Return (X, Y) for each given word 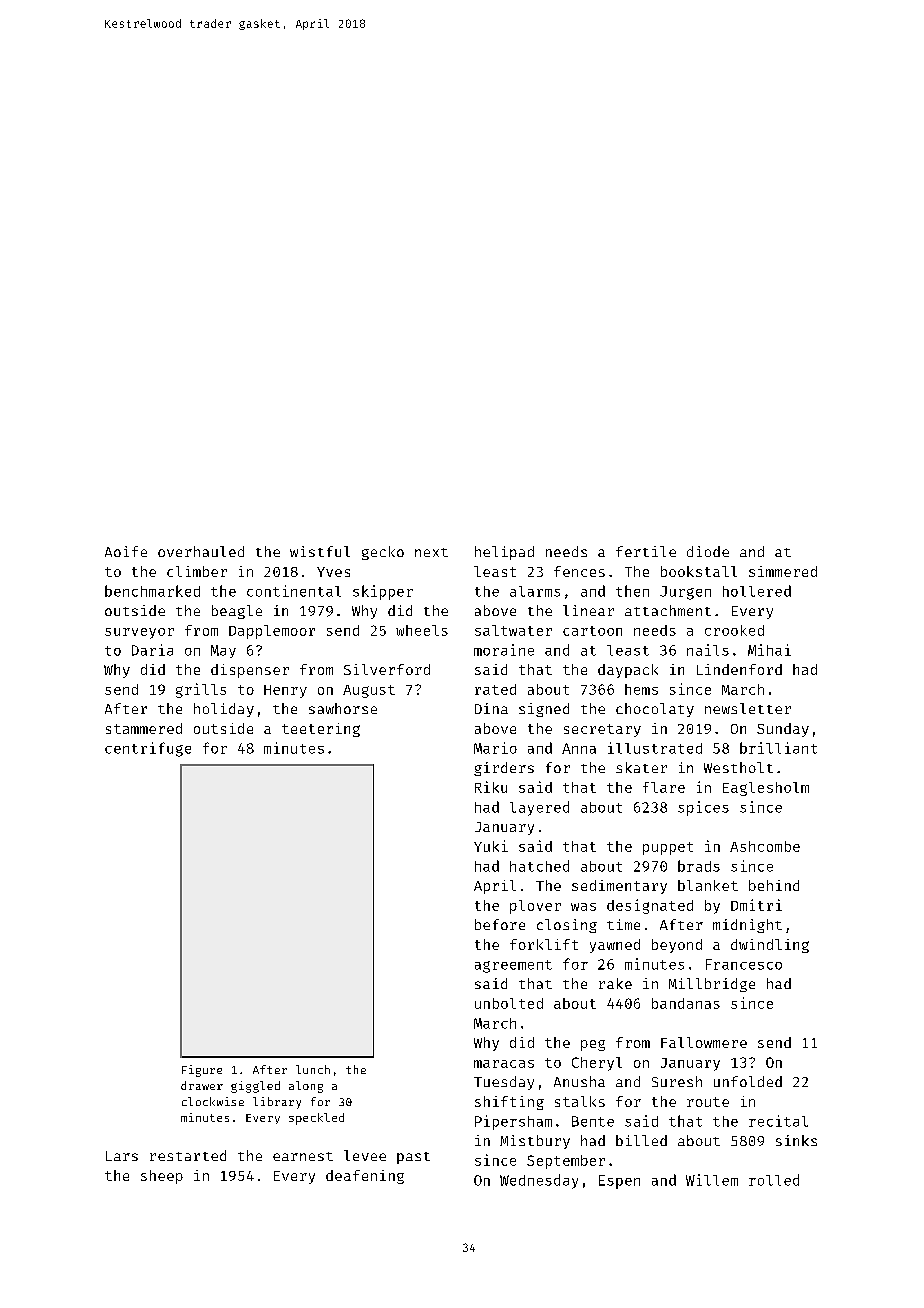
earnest (303, 1156)
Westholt (738, 767)
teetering (321, 730)
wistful (320, 551)
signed (544, 710)
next (431, 552)
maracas (504, 1064)
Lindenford (739, 669)
